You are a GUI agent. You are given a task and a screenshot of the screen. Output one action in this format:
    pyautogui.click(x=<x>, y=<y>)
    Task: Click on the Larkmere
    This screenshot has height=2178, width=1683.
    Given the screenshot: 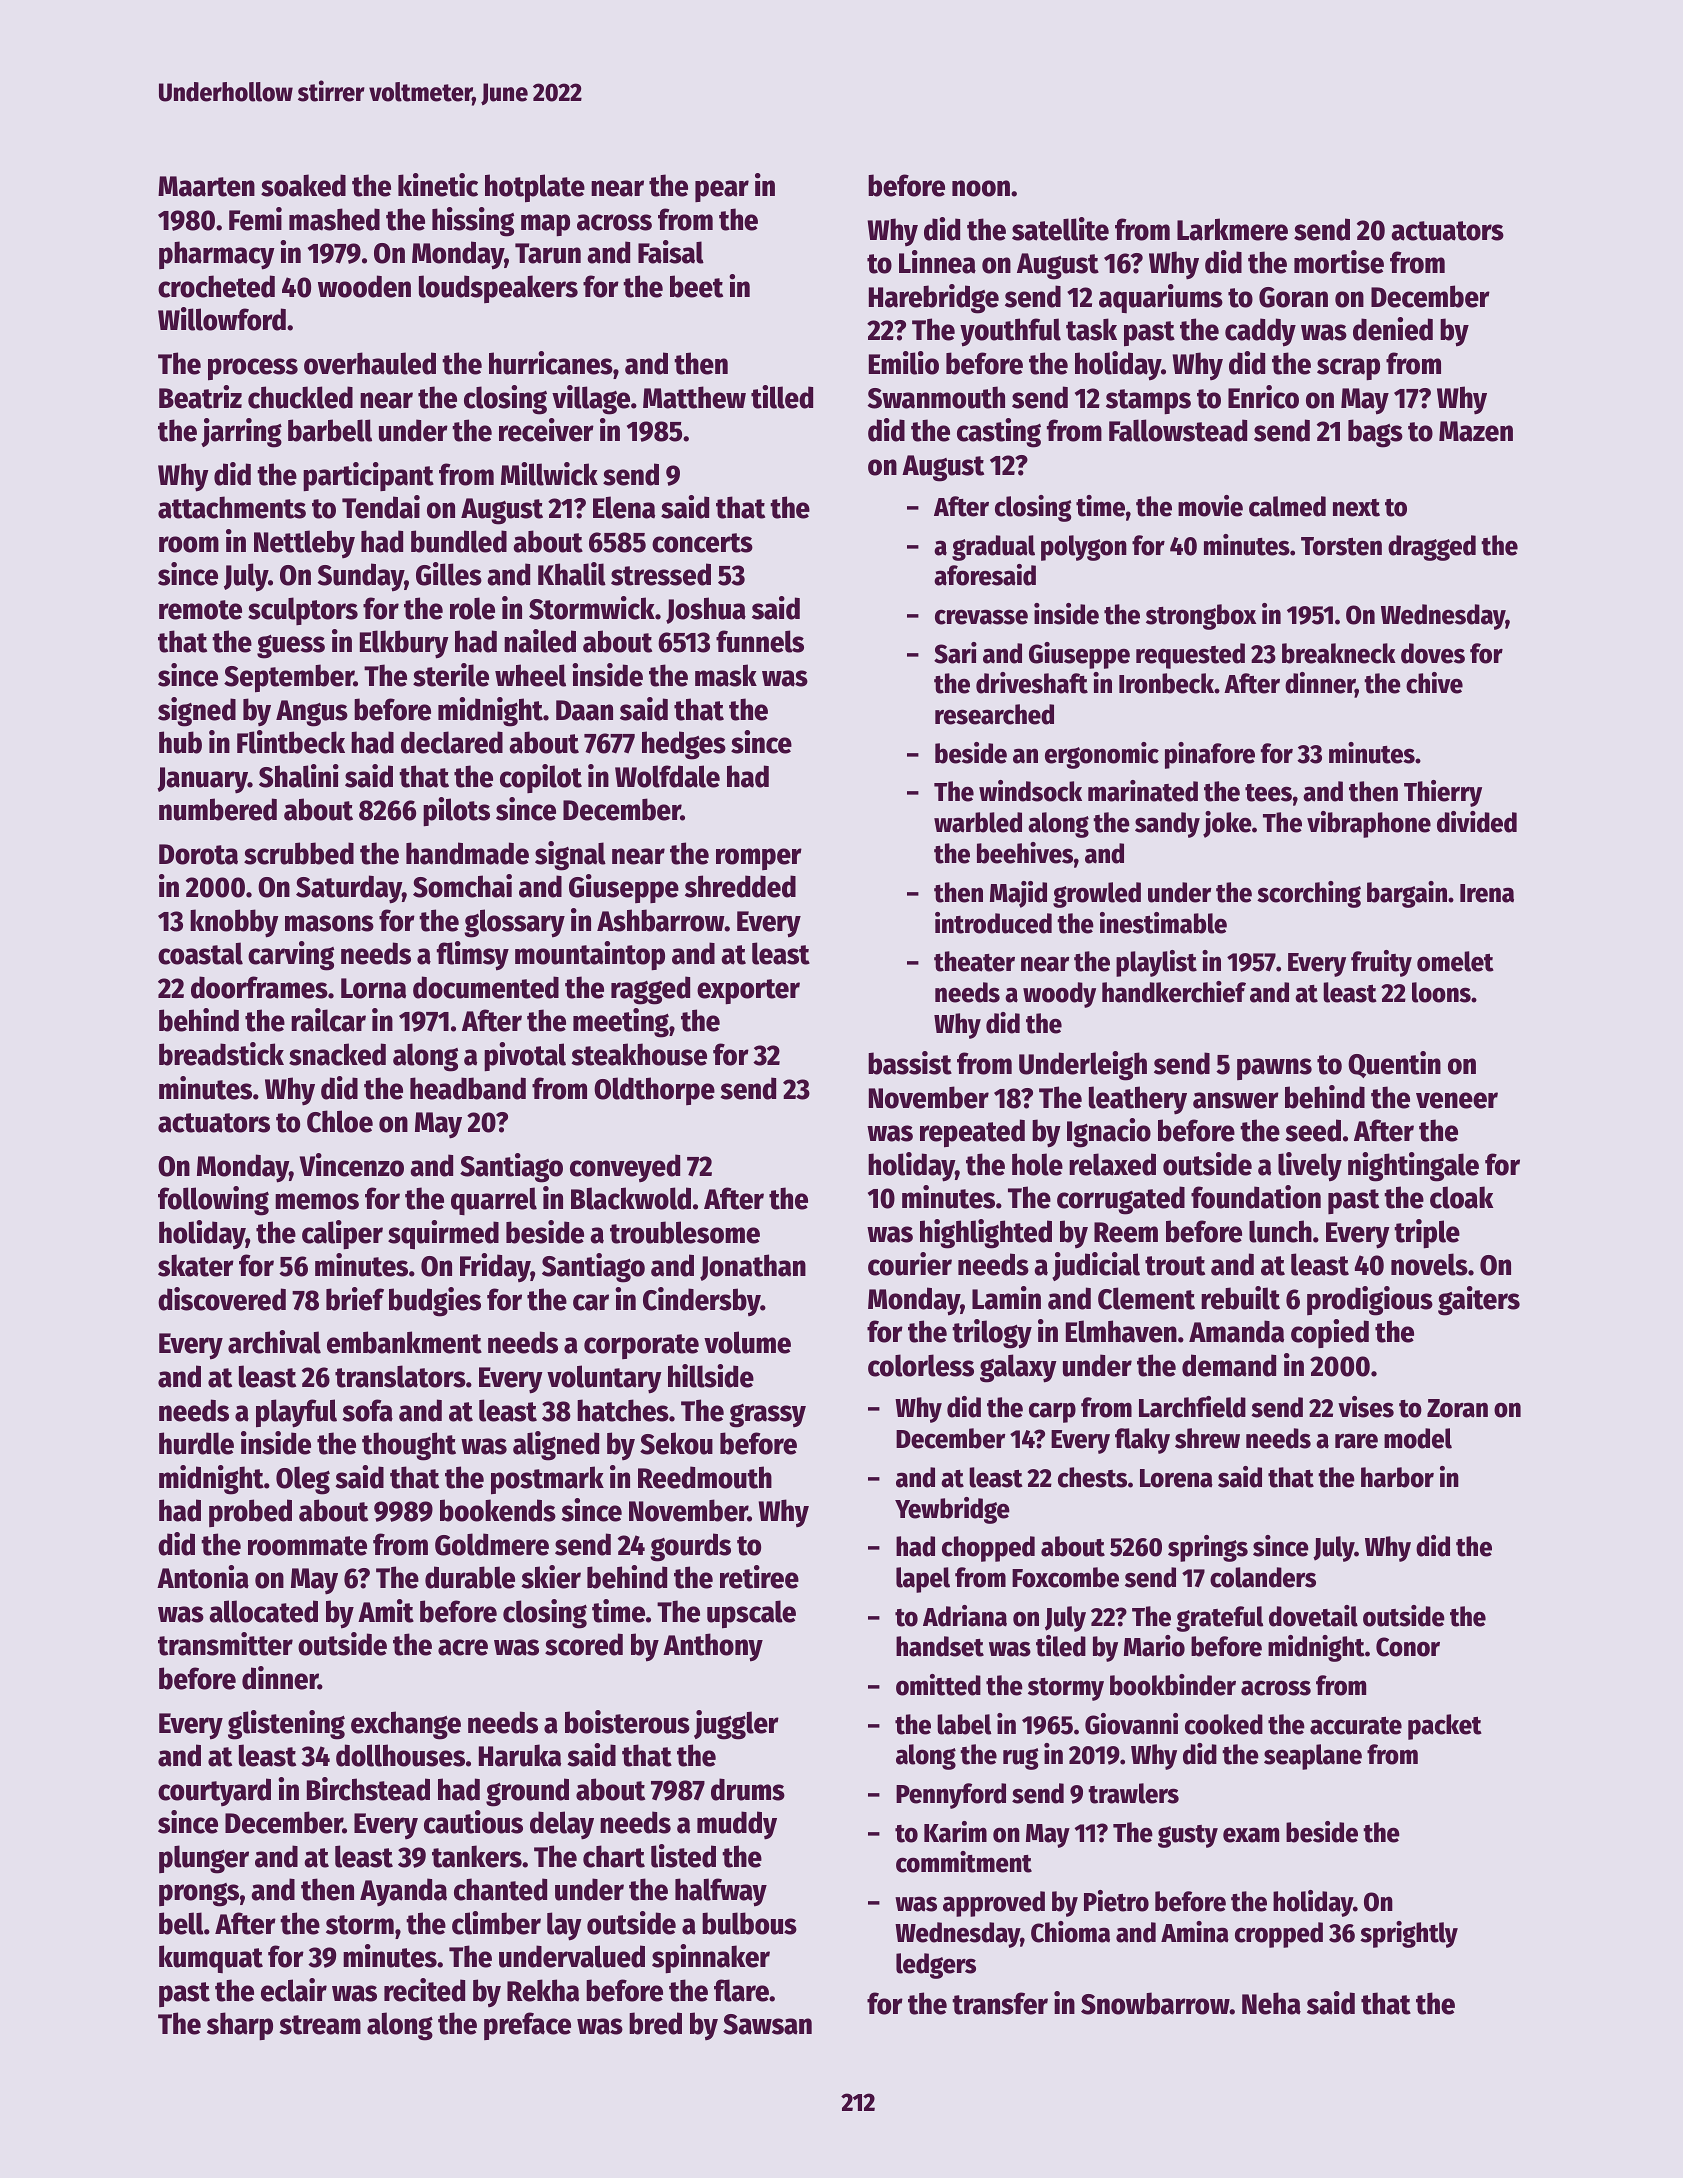 What is the action you would take?
    pyautogui.click(x=1232, y=229)
